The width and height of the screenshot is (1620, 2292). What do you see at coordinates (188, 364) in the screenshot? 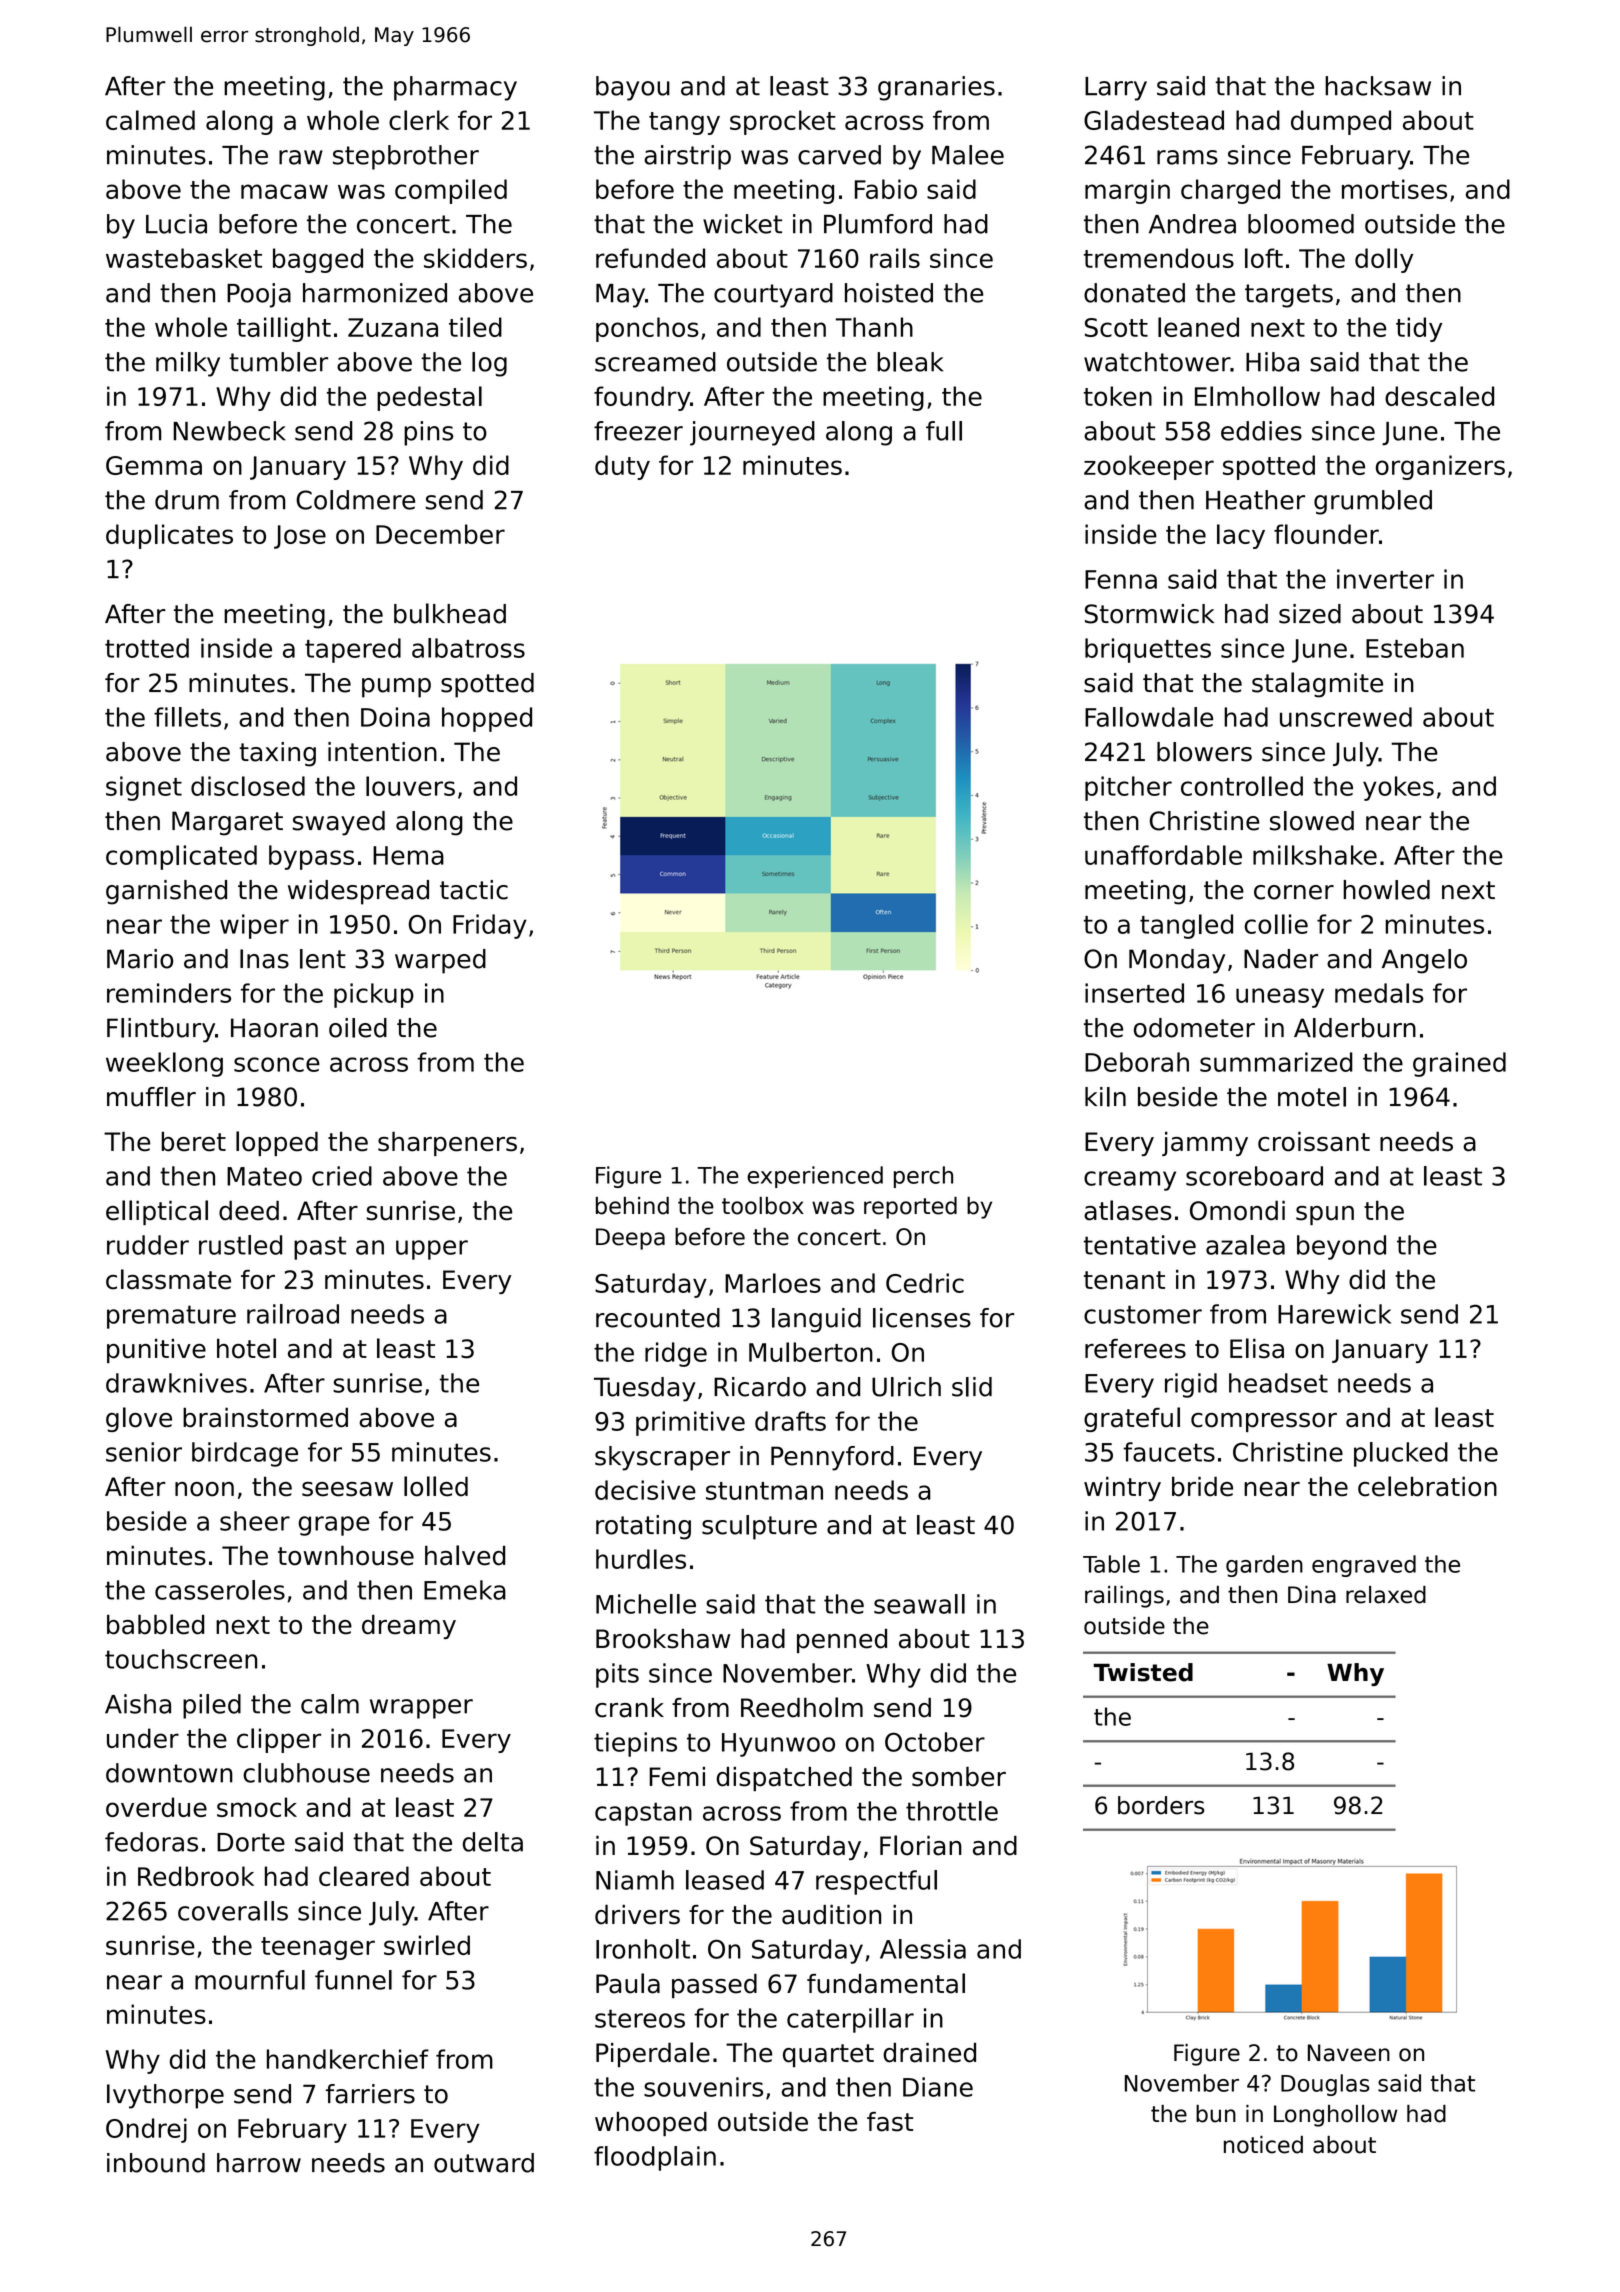
I see `milky` at bounding box center [188, 364].
